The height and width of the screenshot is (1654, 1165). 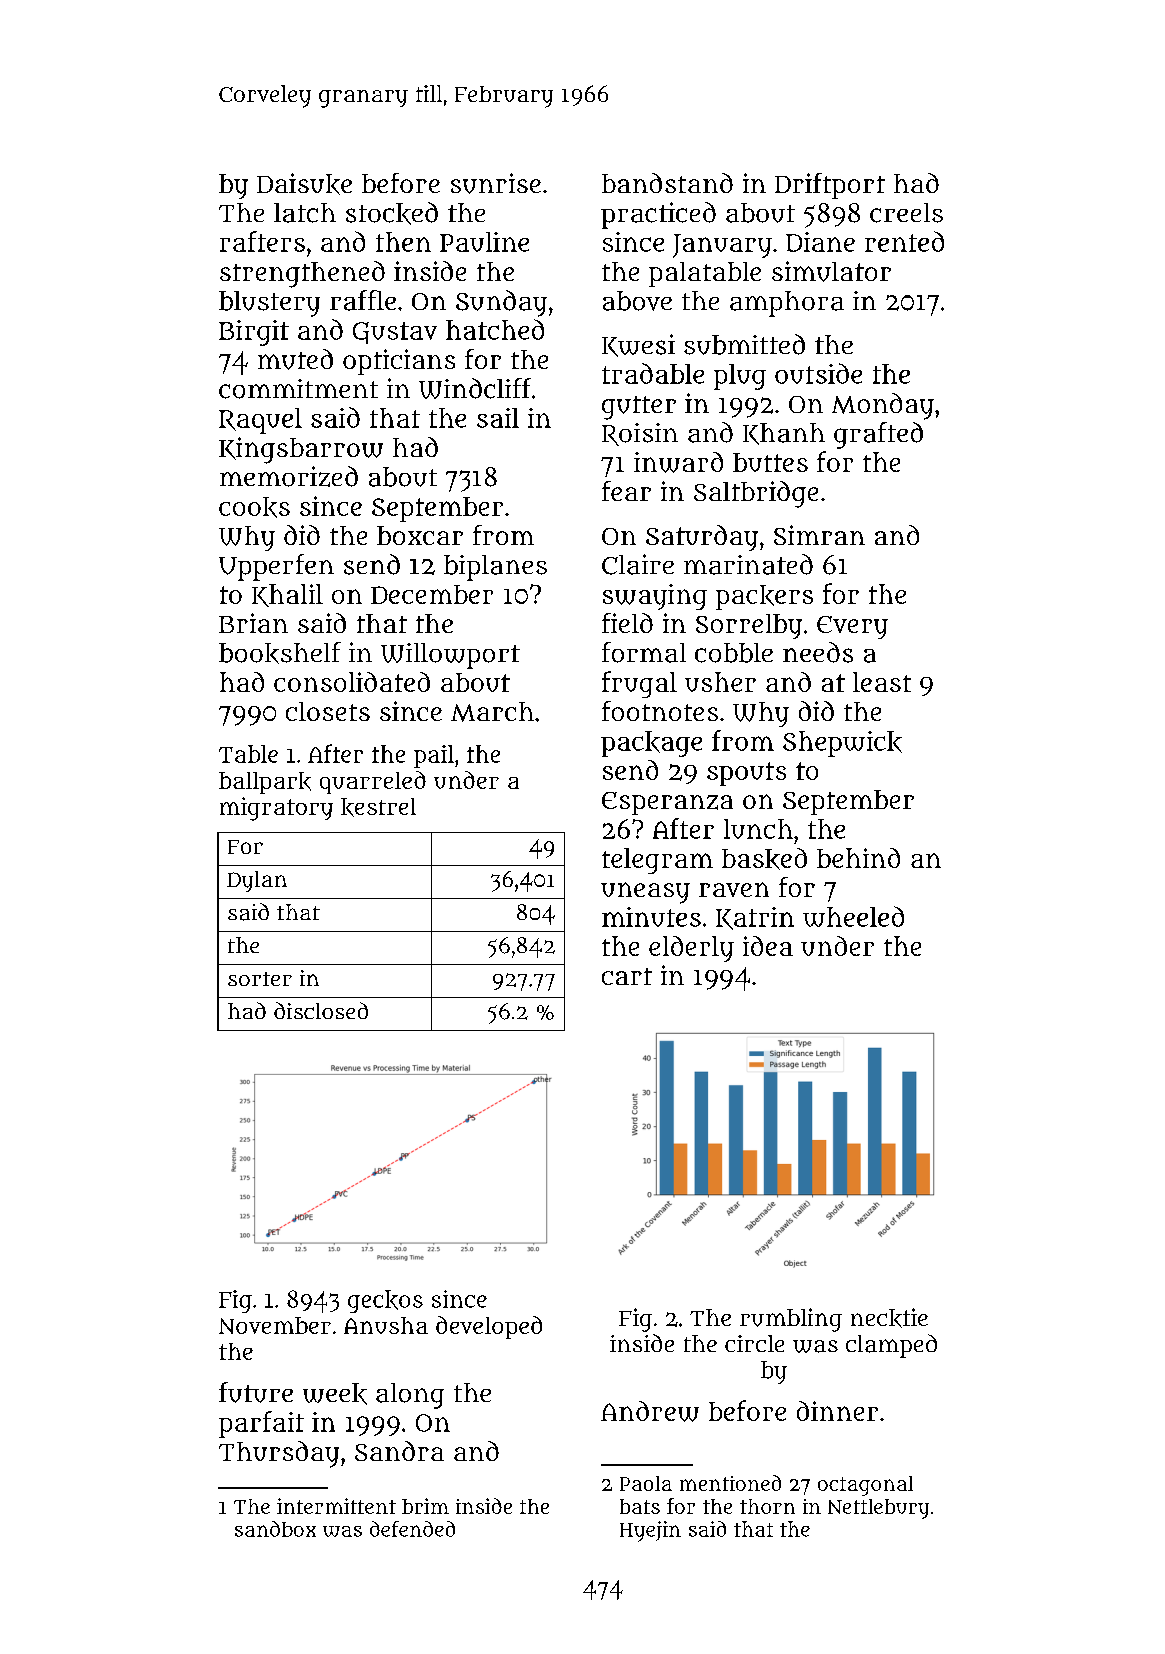 I want to click on Daisuke, so click(x=304, y=184).
